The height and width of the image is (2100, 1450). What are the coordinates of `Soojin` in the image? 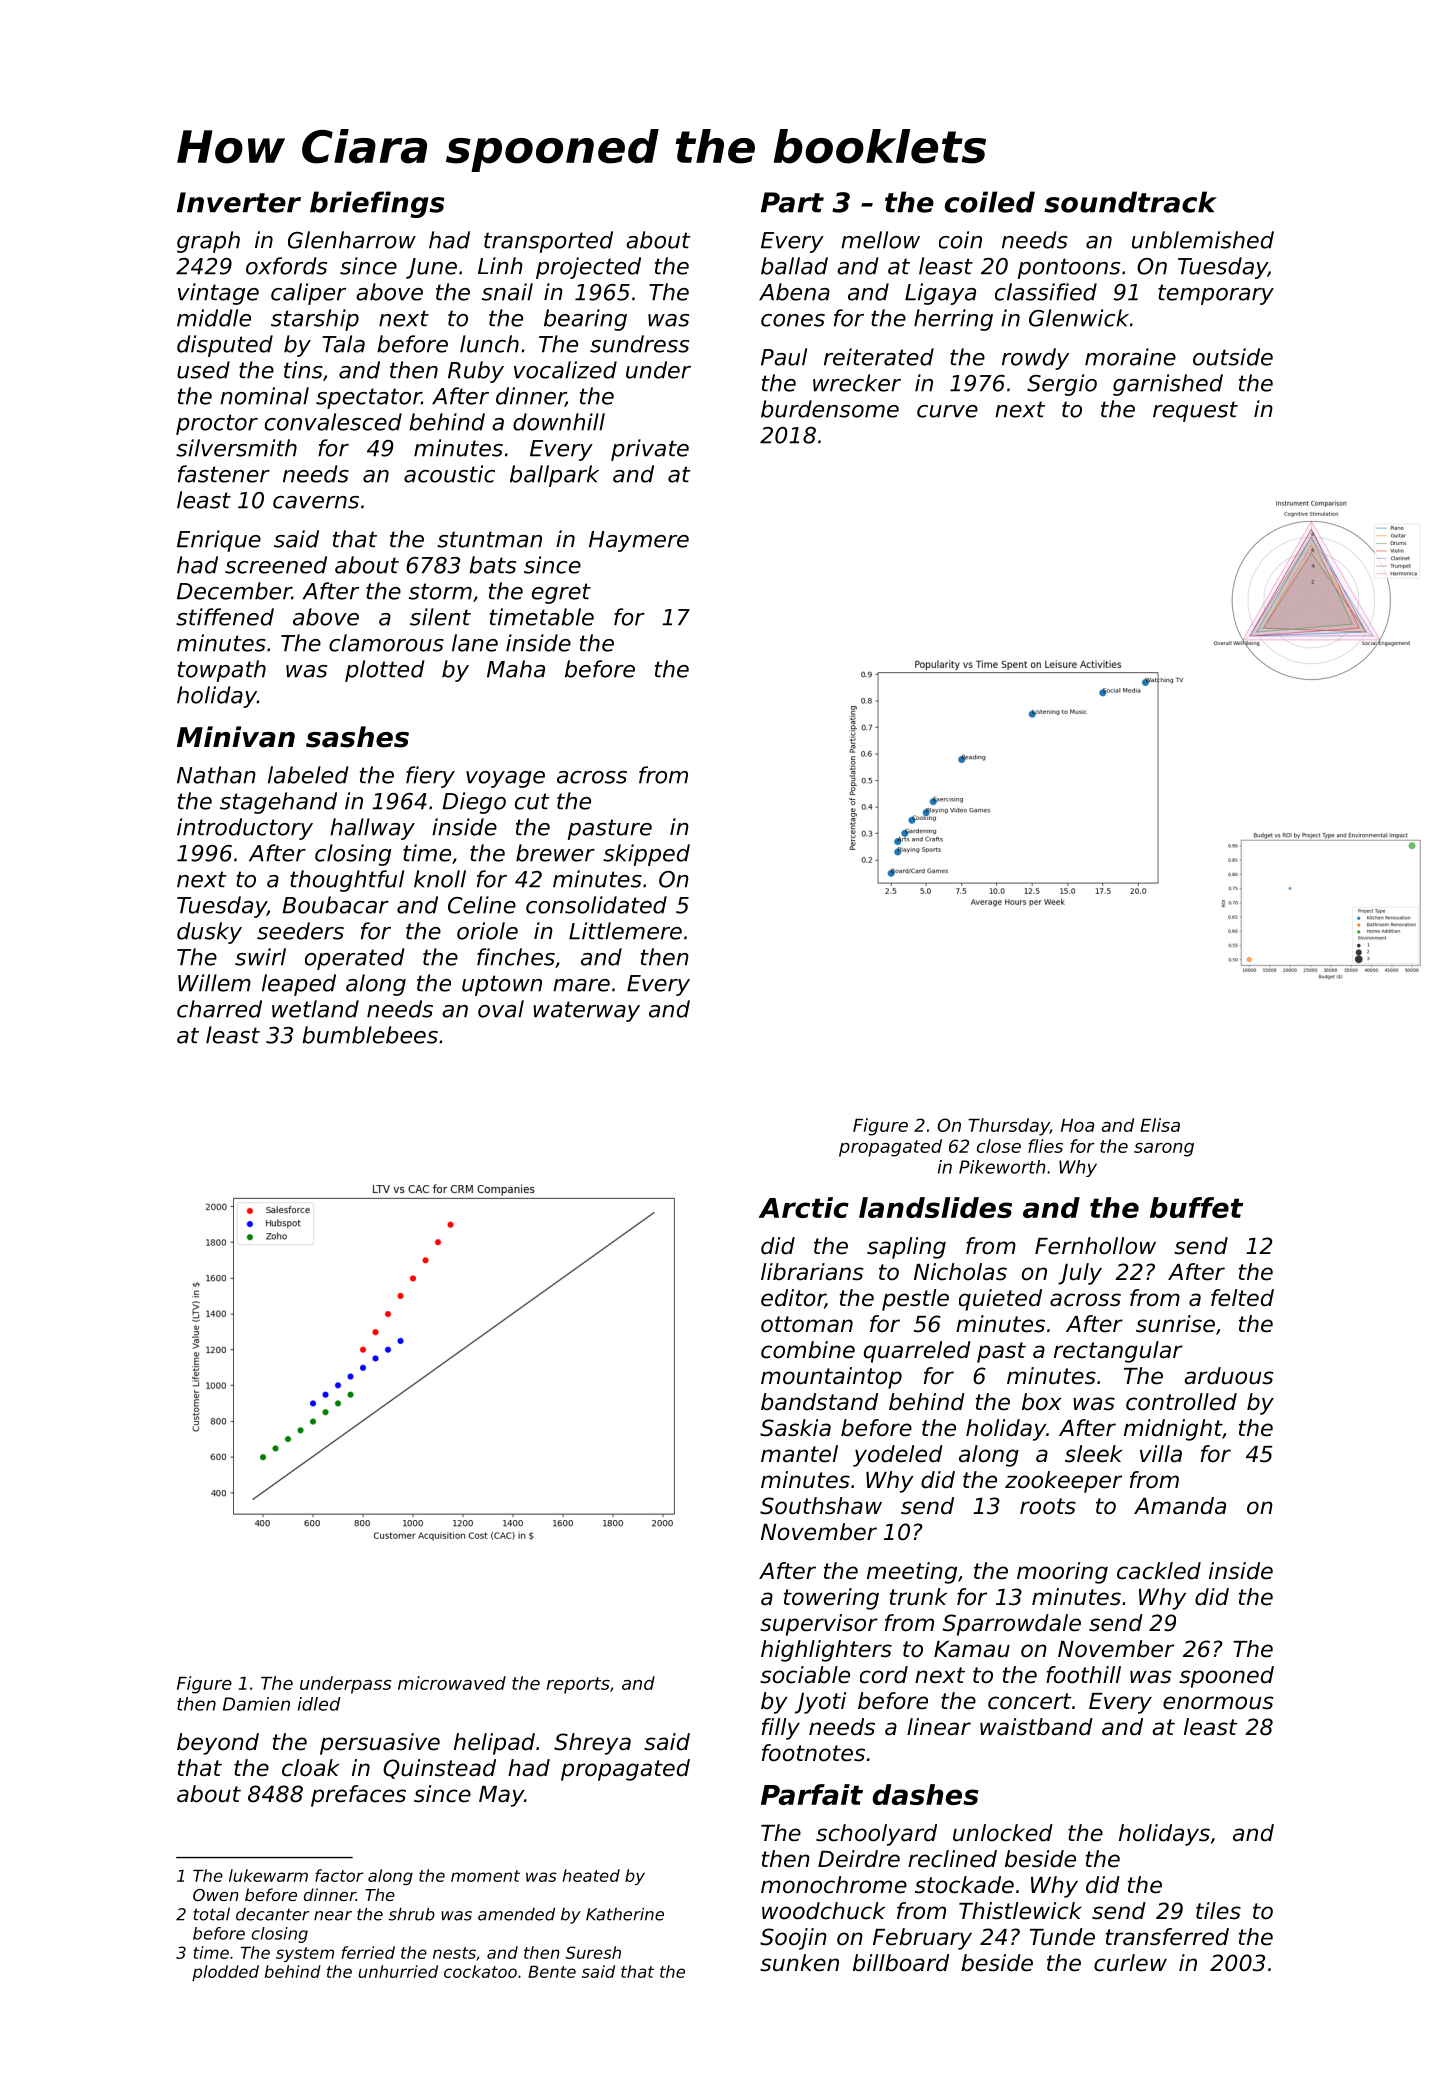 It's located at (793, 1939).
